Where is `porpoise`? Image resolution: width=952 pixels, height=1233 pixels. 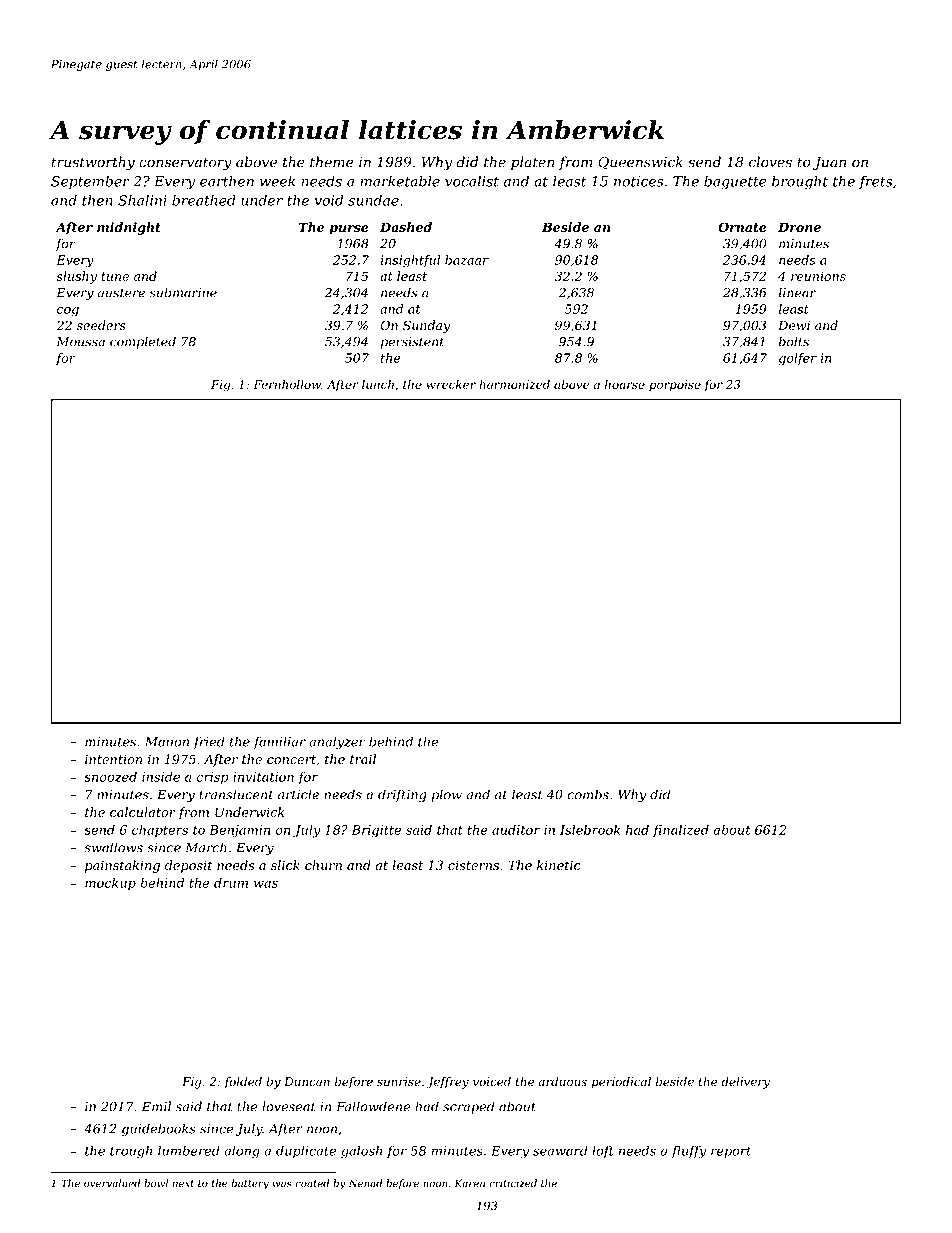 porpoise is located at coordinates (675, 386).
